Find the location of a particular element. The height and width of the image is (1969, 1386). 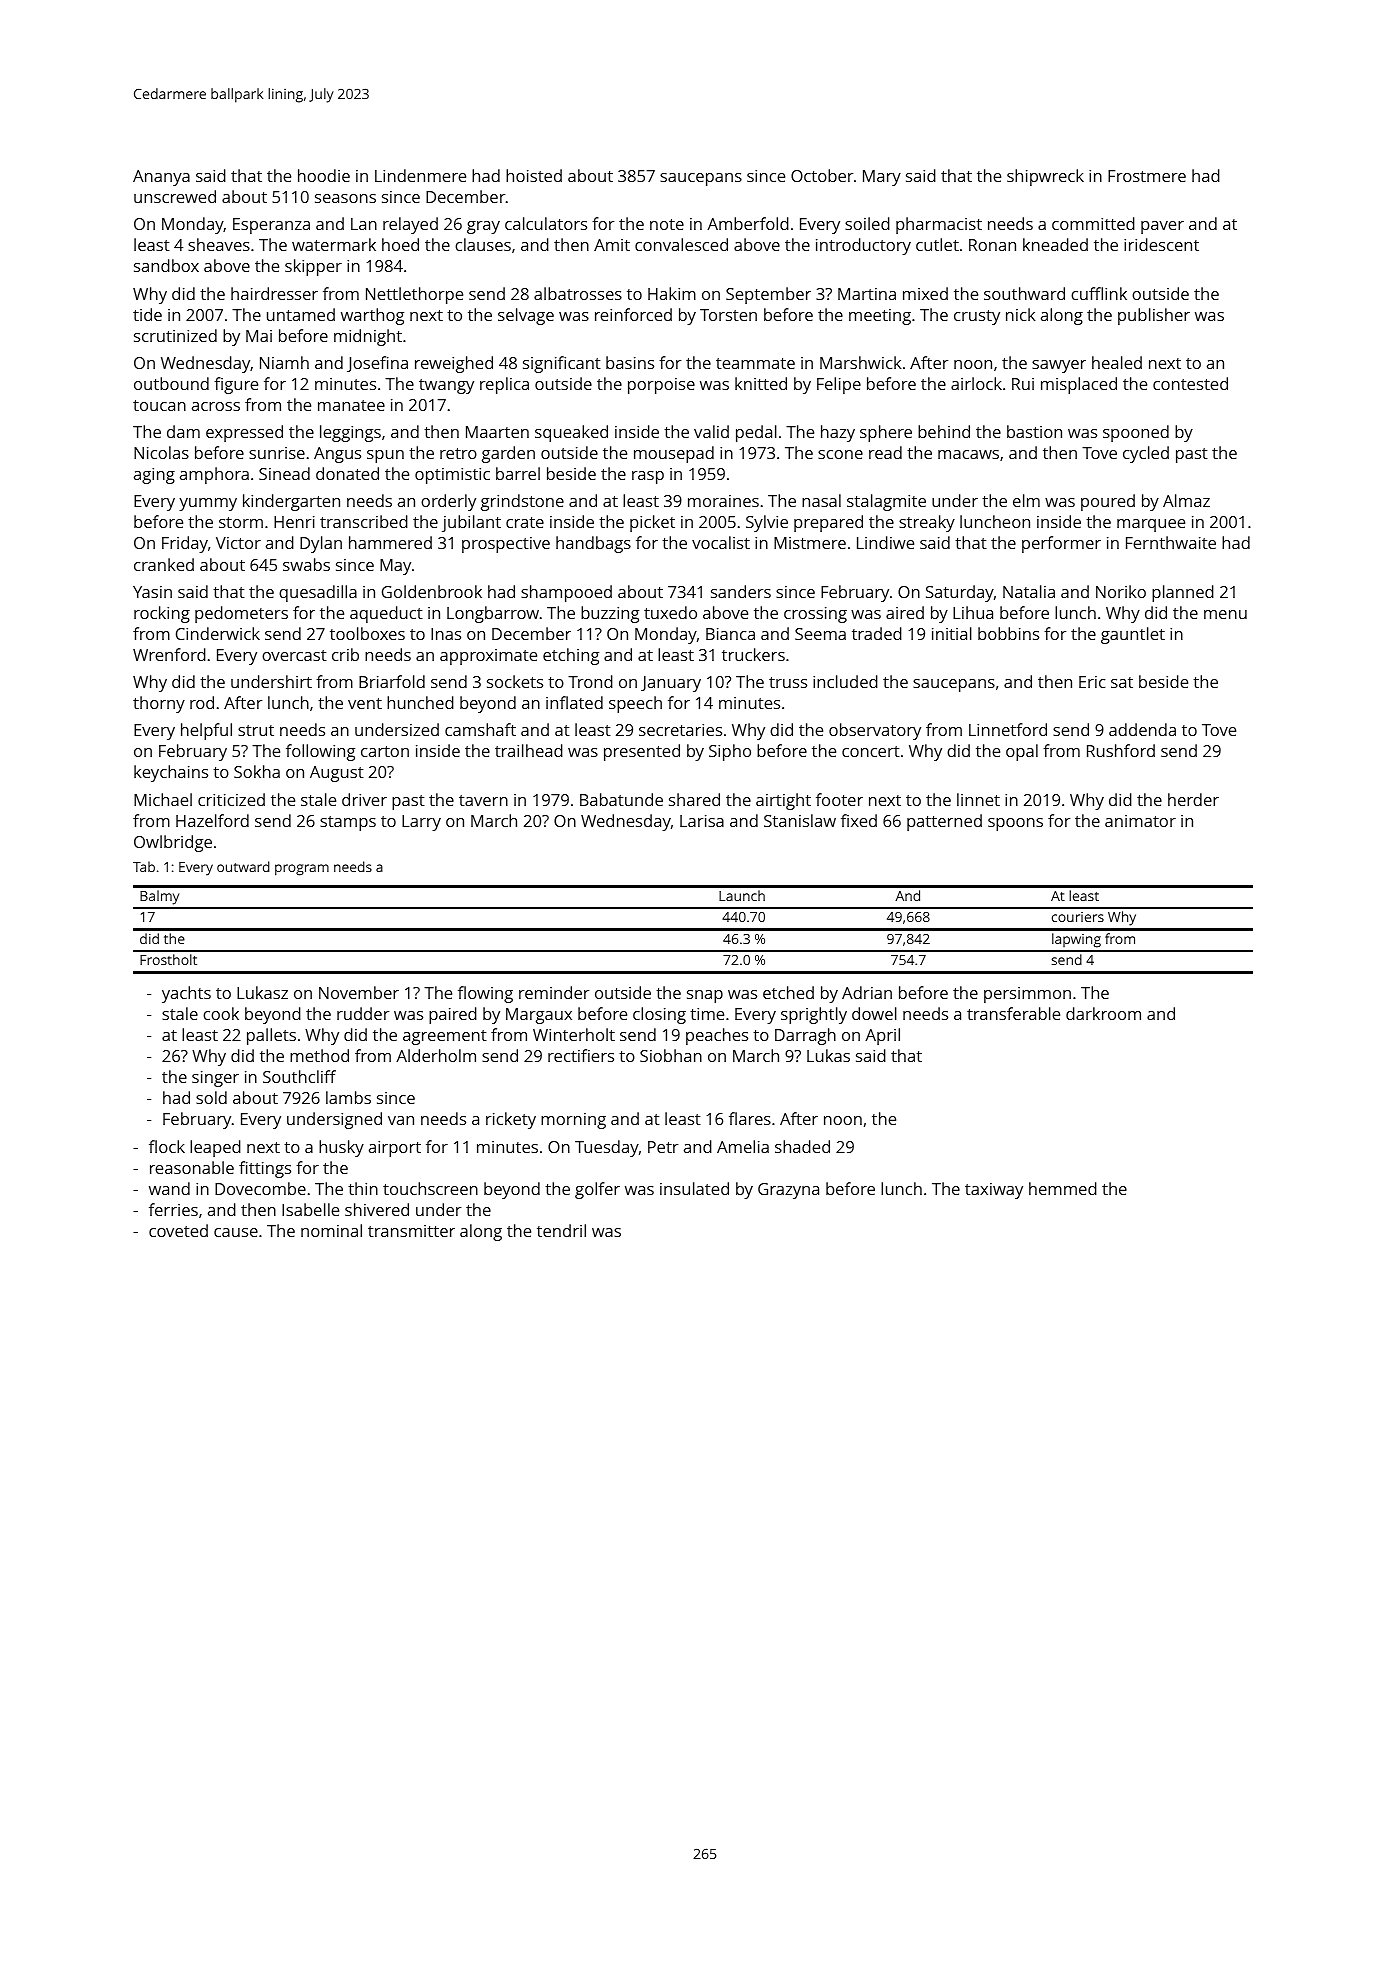

Frostmere is located at coordinates (1147, 176).
